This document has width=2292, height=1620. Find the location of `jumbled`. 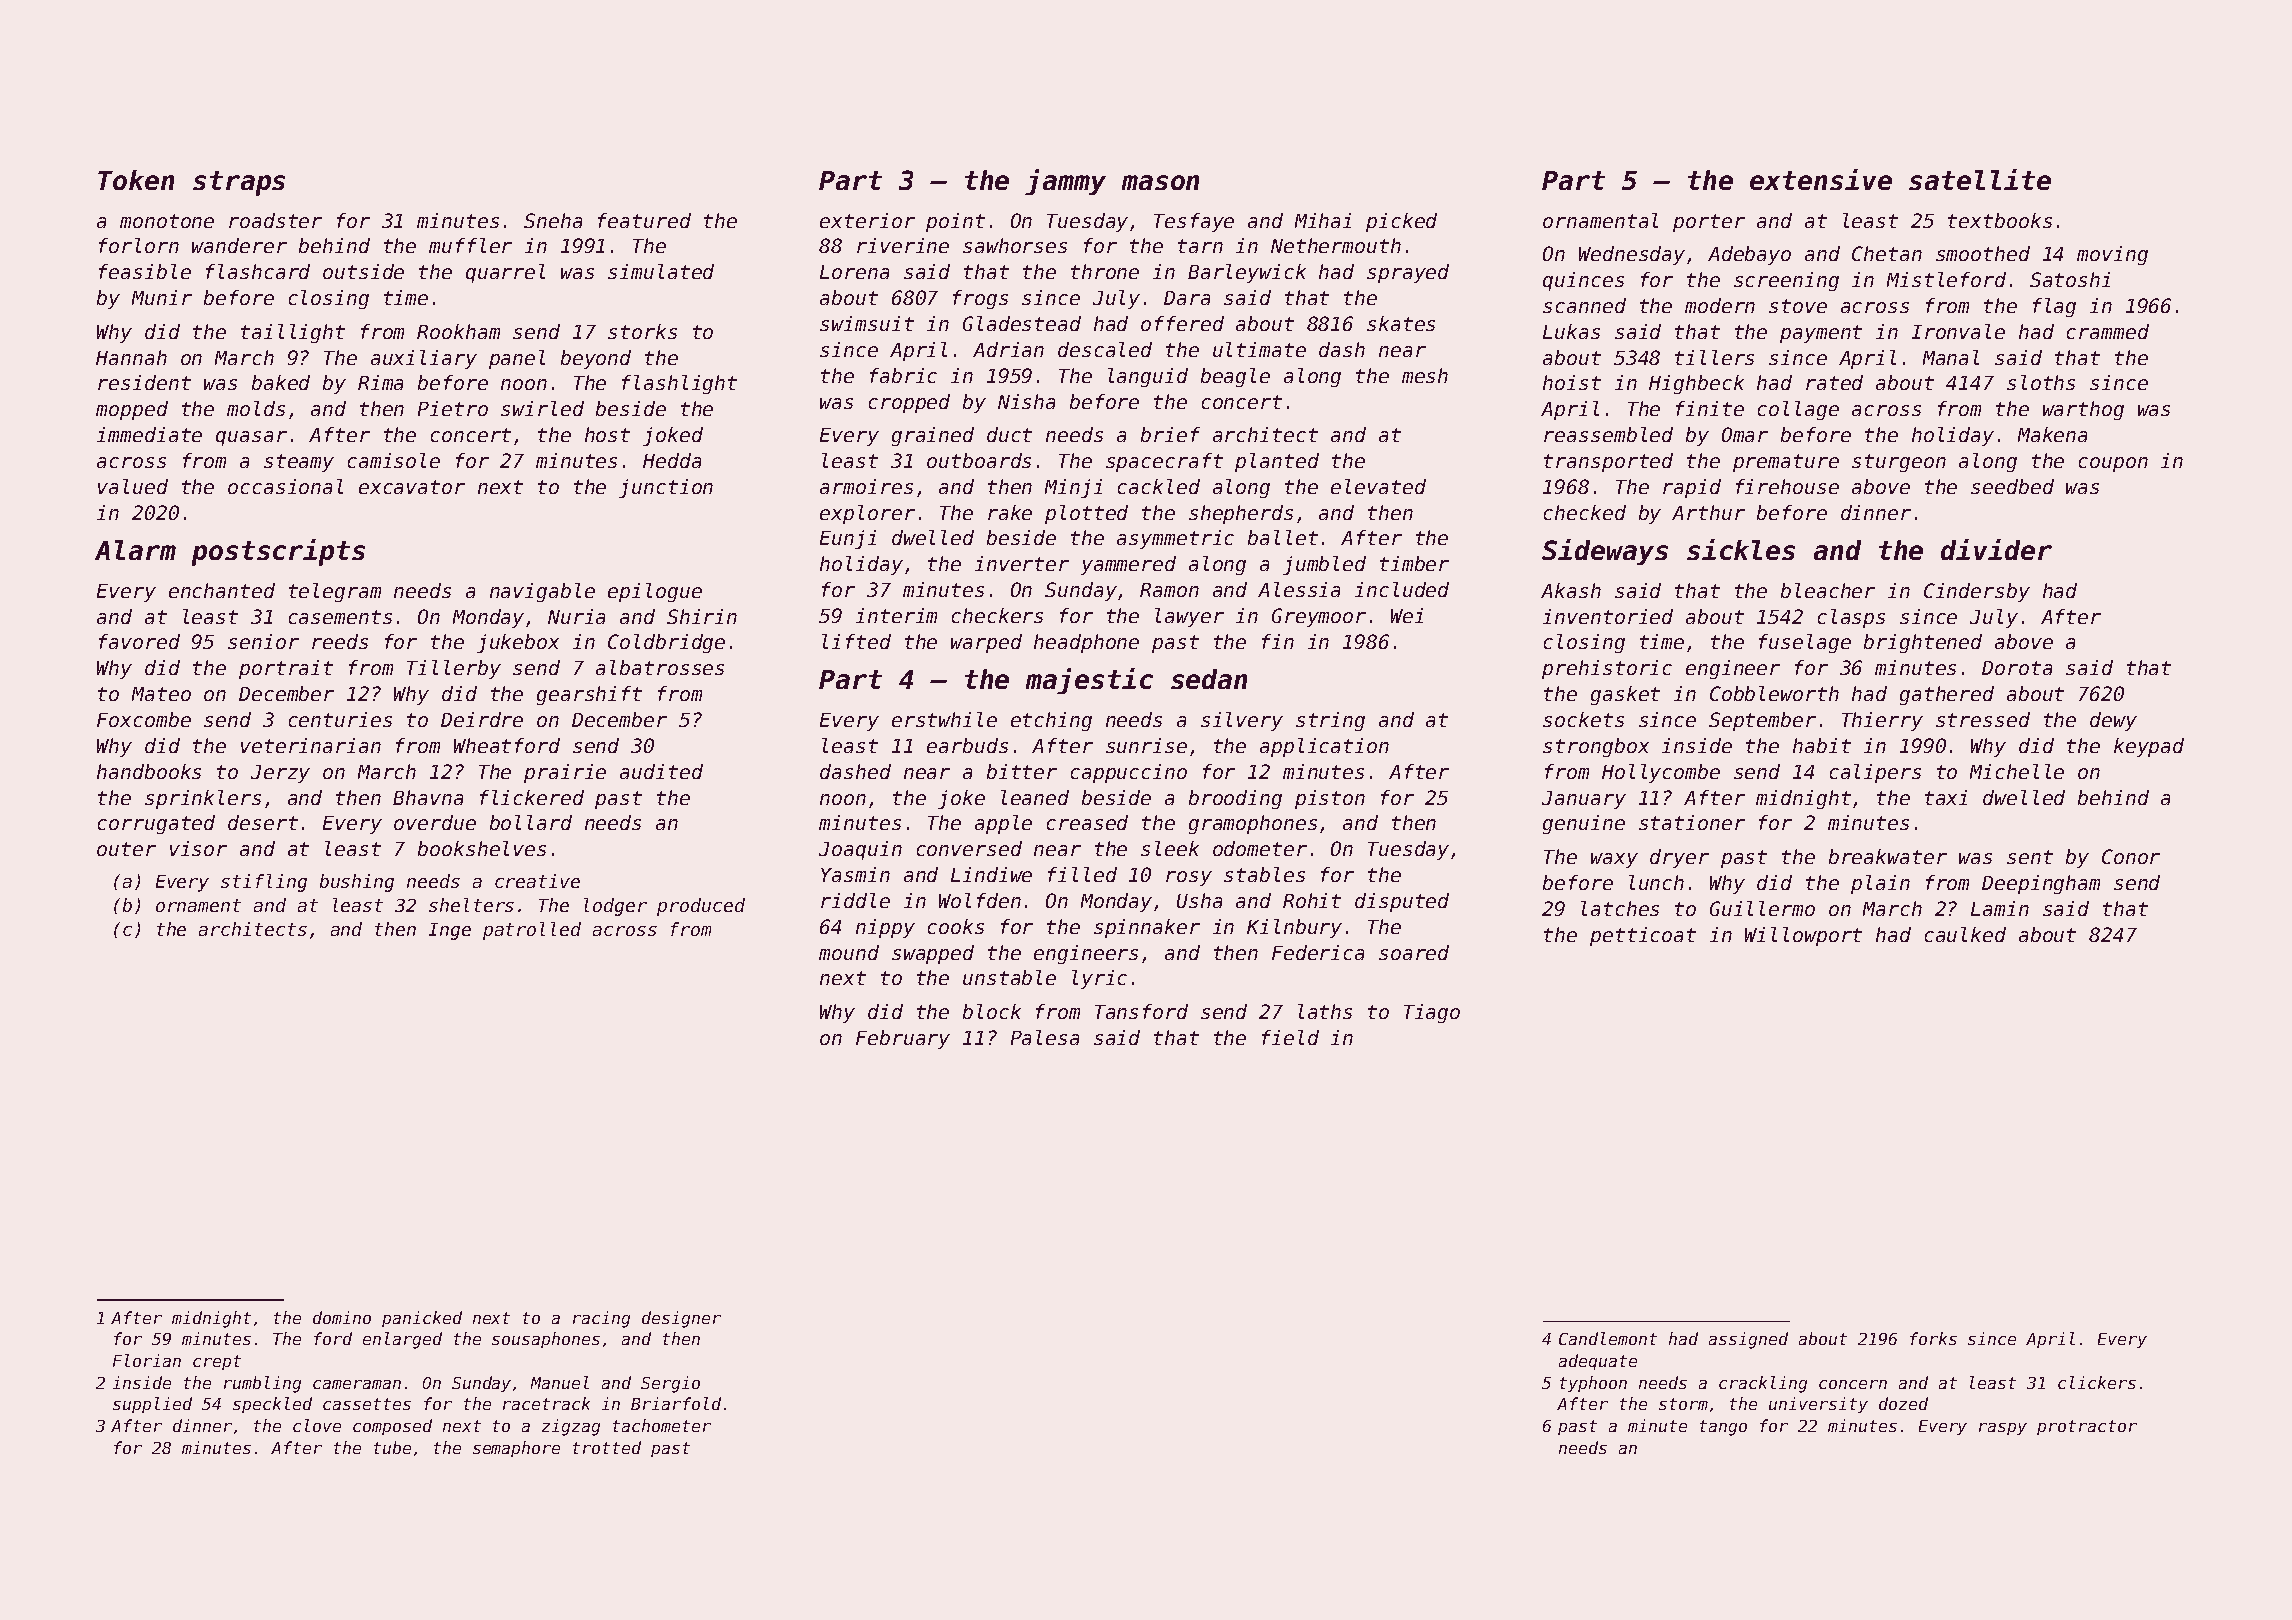

jumbled is located at coordinates (1324, 565).
